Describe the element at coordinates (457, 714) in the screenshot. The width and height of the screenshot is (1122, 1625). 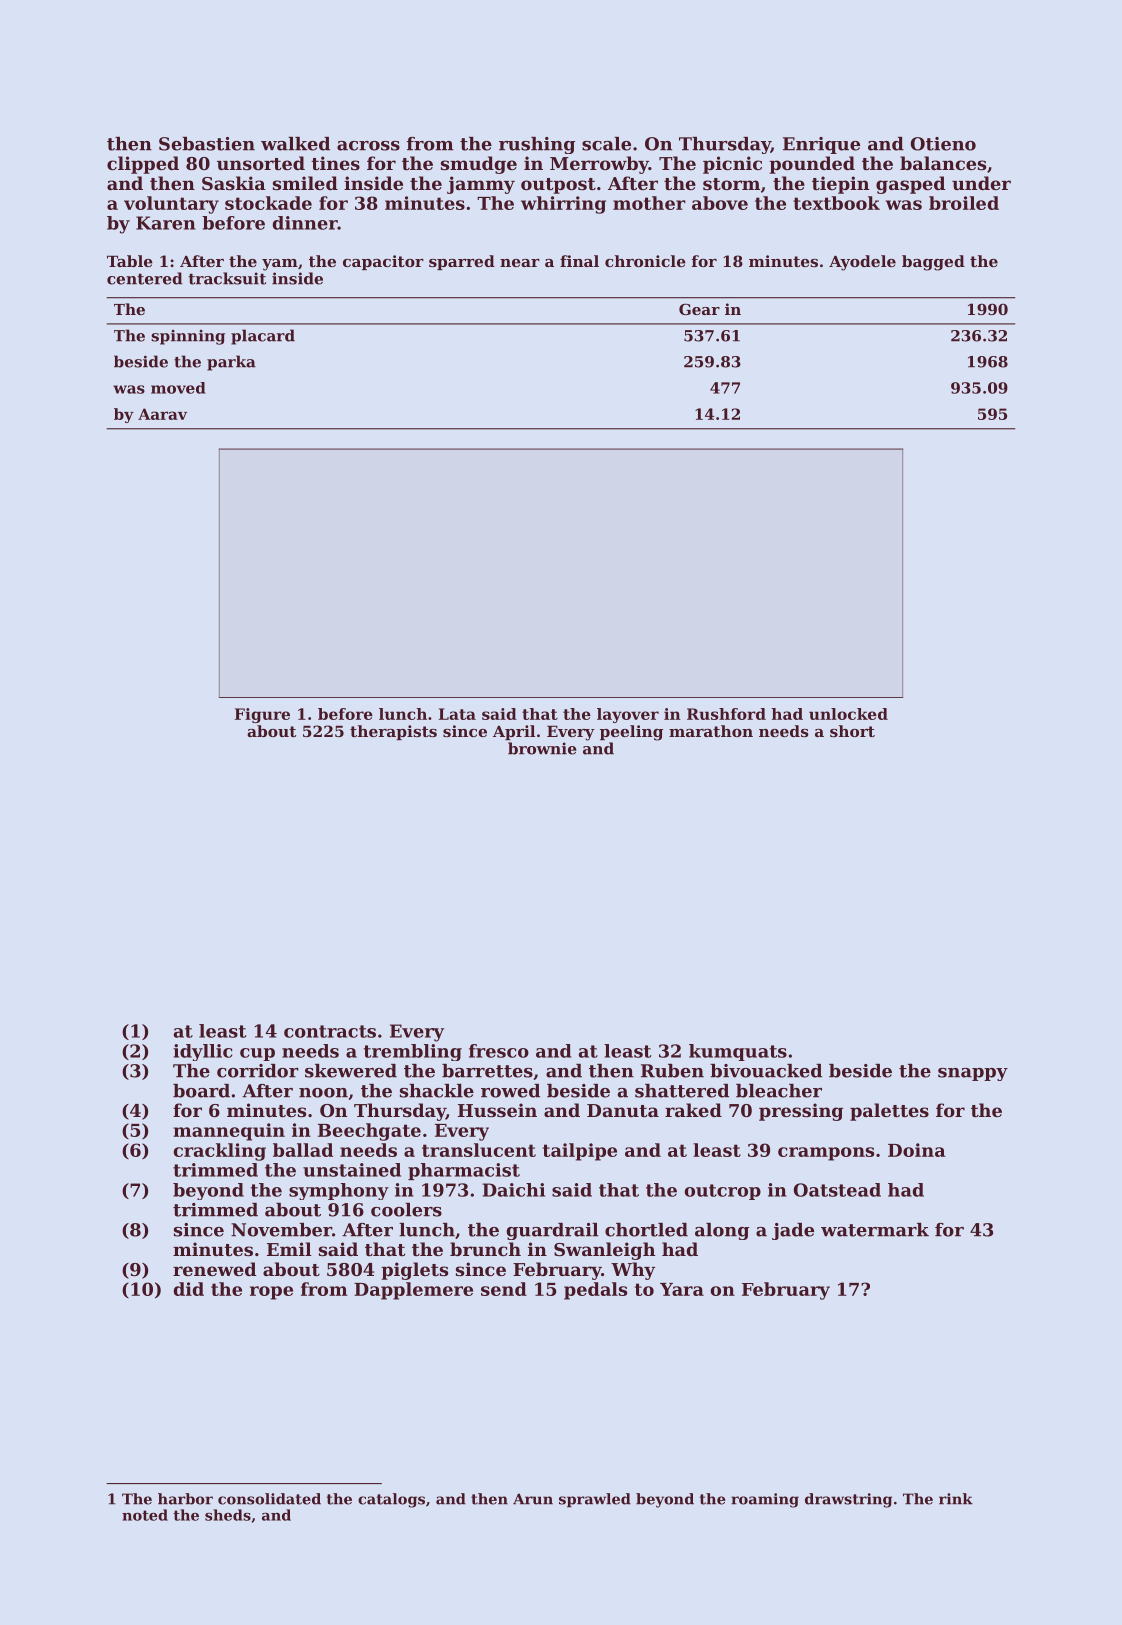
I see `Lata` at that location.
